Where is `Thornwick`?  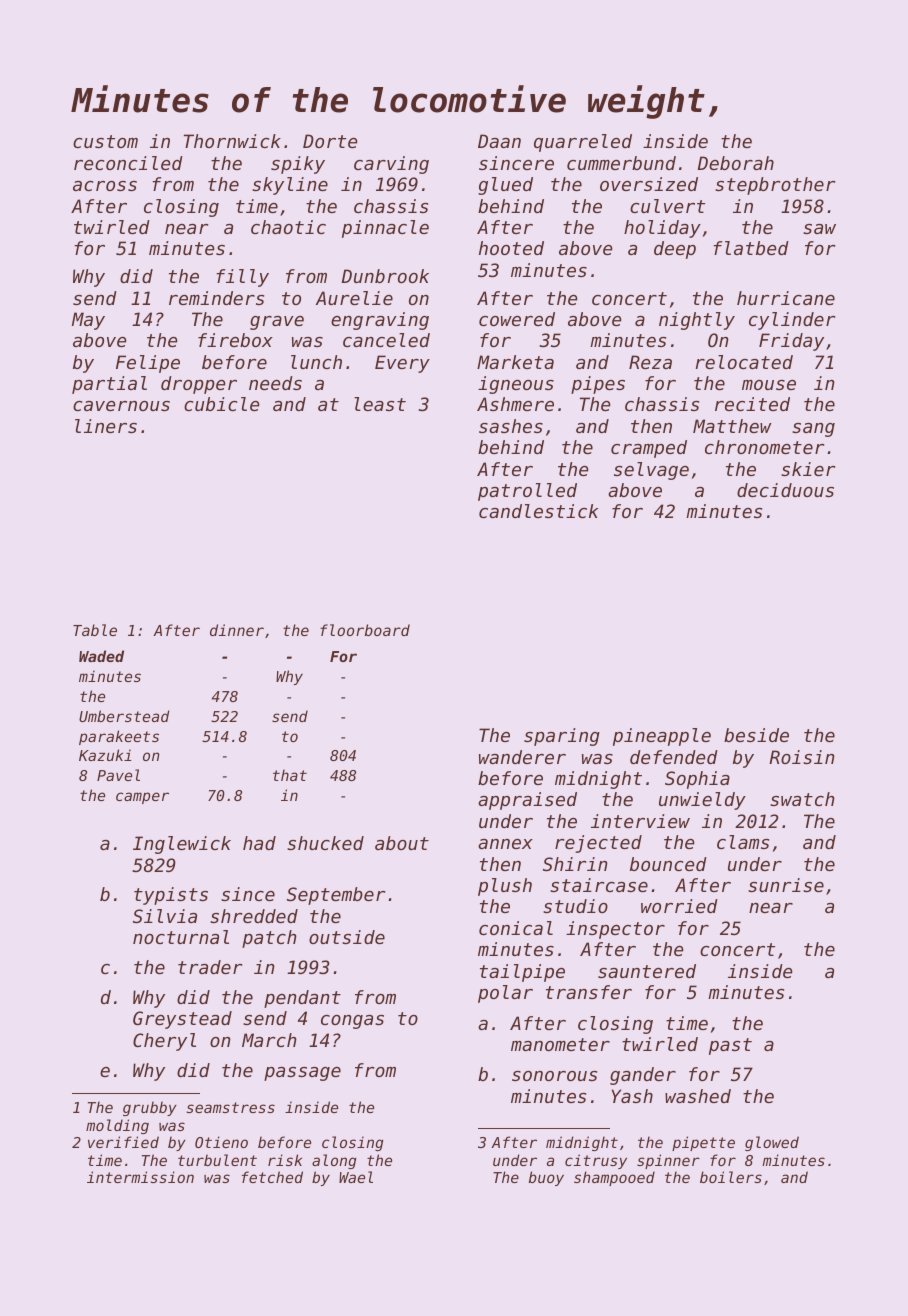 Thornwick is located at coordinates (232, 141).
